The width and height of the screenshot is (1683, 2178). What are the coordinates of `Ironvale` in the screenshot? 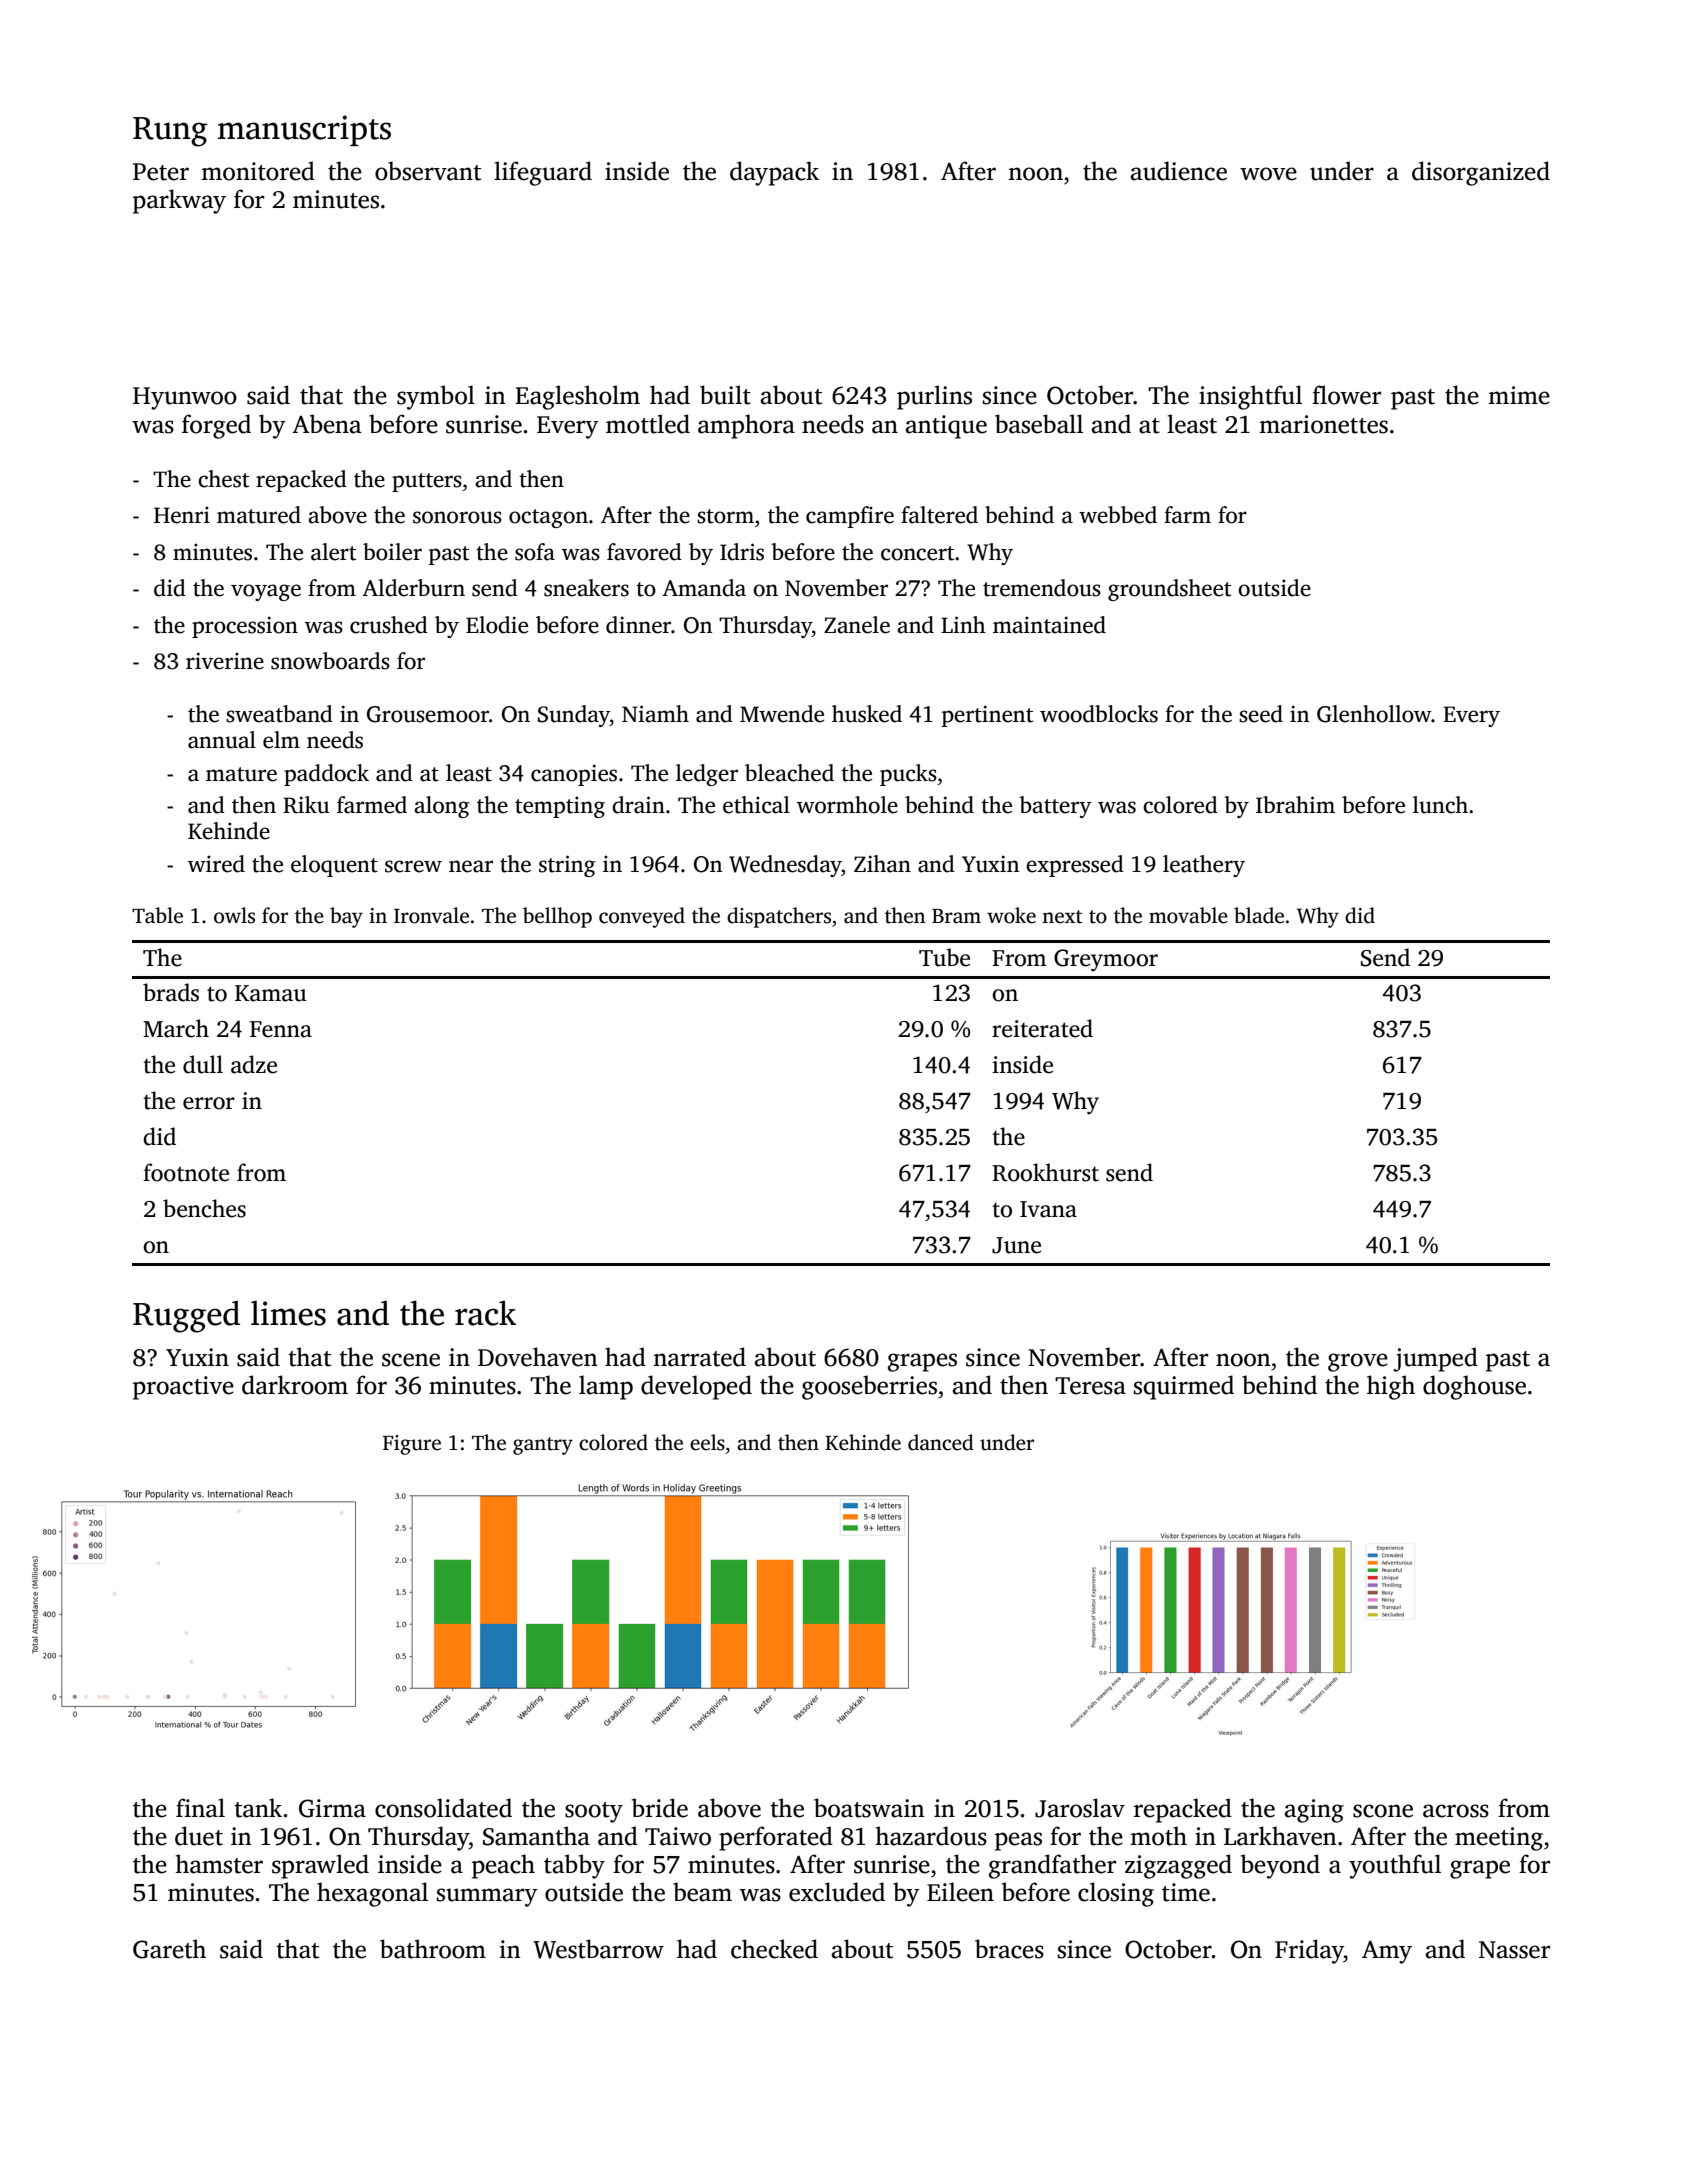 It's located at (431, 915).
